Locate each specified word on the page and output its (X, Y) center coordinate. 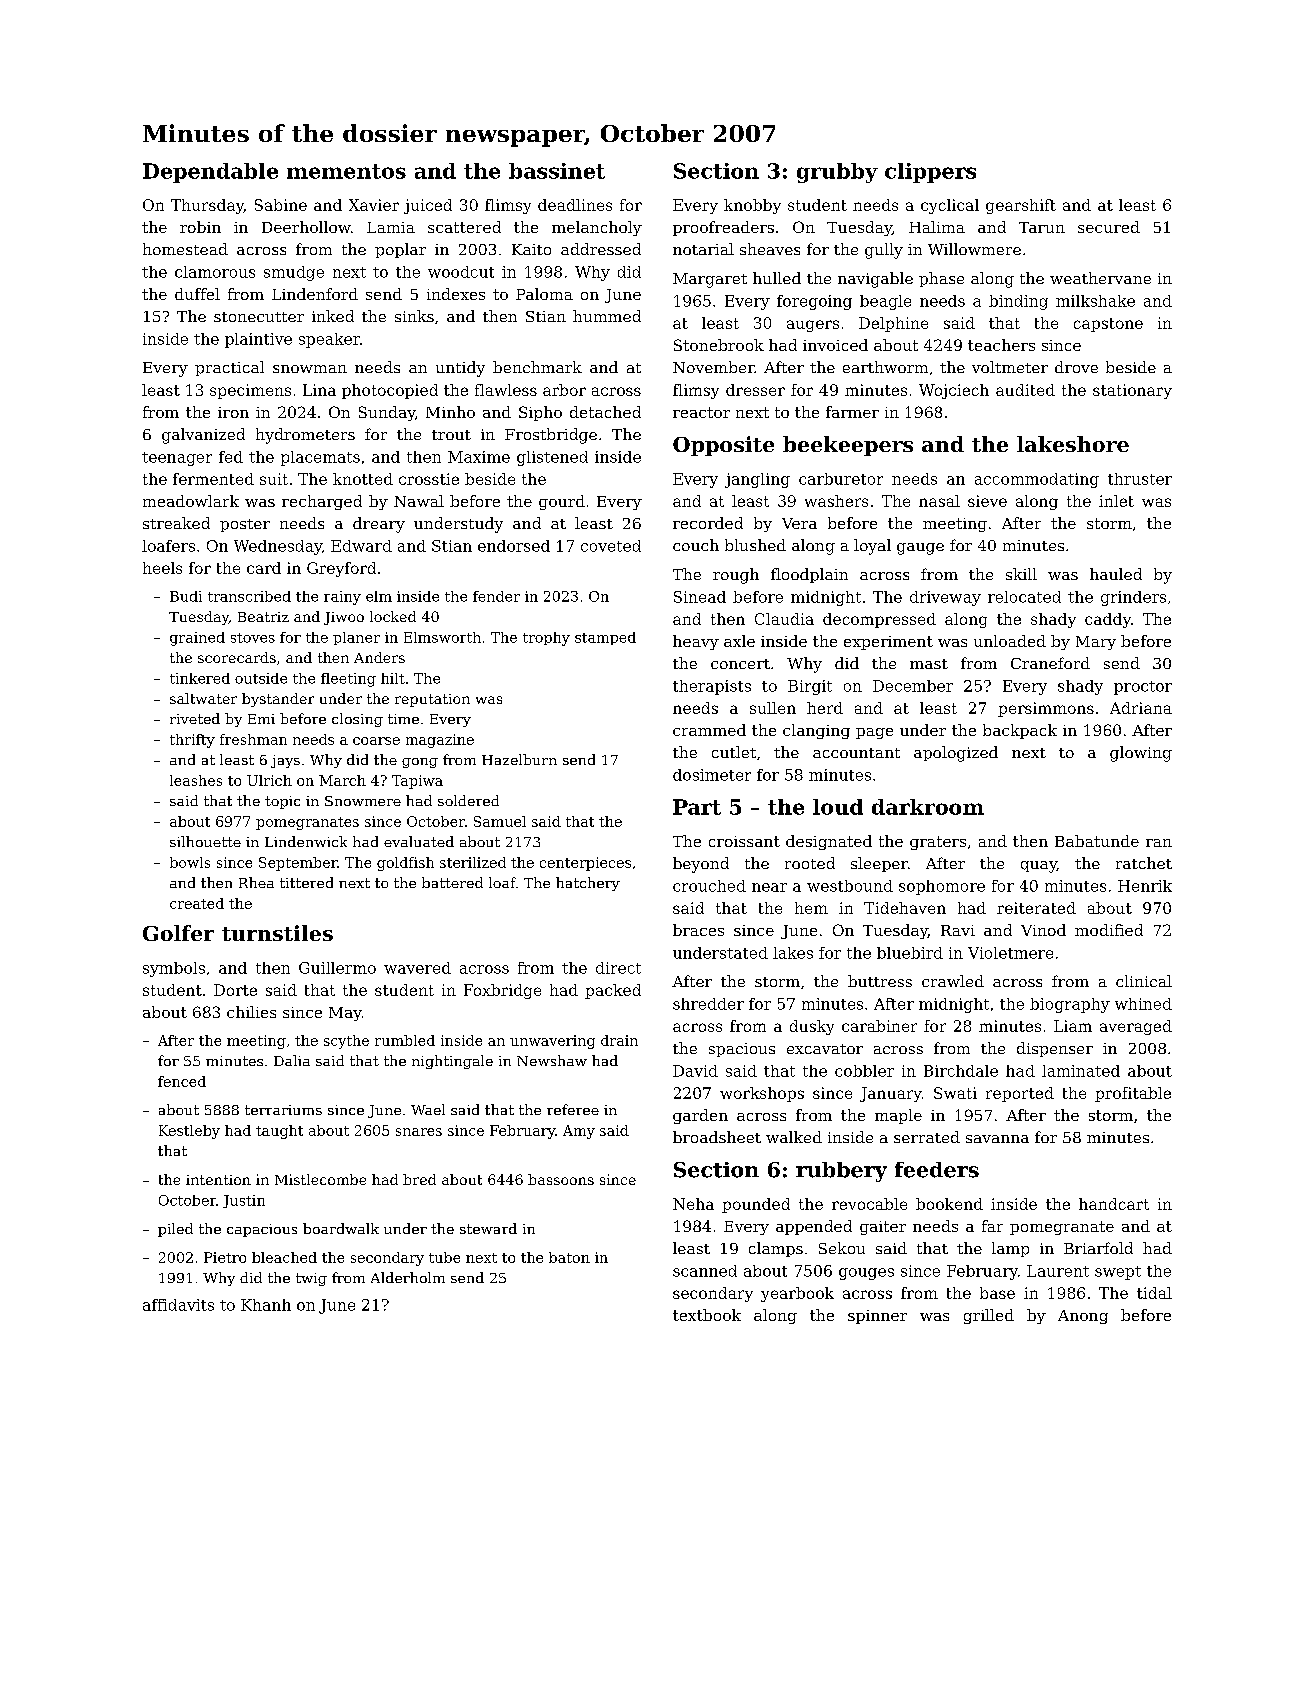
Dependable (210, 173)
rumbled (405, 1040)
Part (697, 807)
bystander (278, 700)
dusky (812, 1027)
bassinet (557, 171)
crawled (953, 981)
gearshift (1021, 206)
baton (569, 1257)
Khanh (266, 1305)
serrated (927, 1137)
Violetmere (1010, 953)
